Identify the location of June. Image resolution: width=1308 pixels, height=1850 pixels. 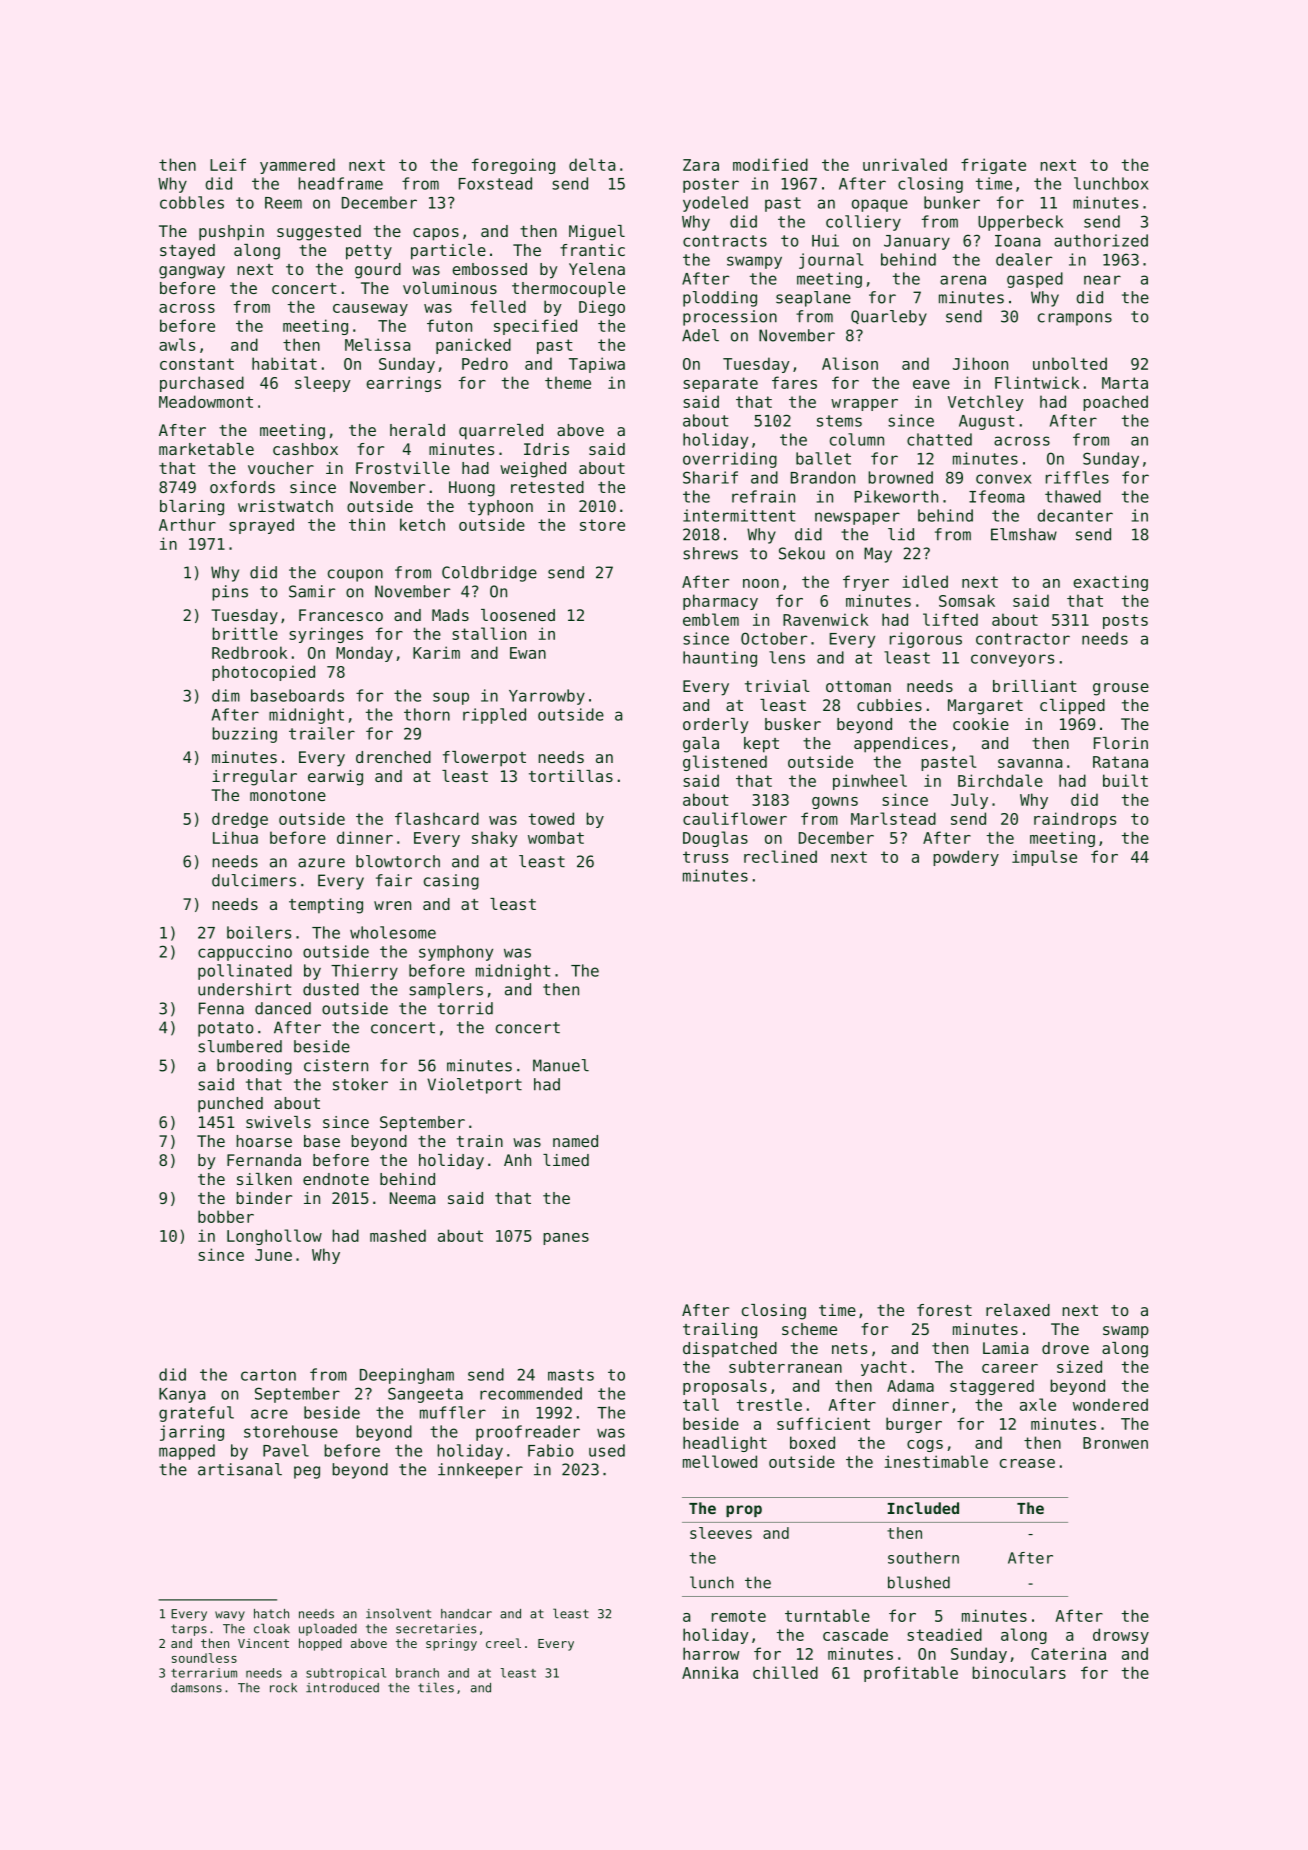
(273, 1255).
